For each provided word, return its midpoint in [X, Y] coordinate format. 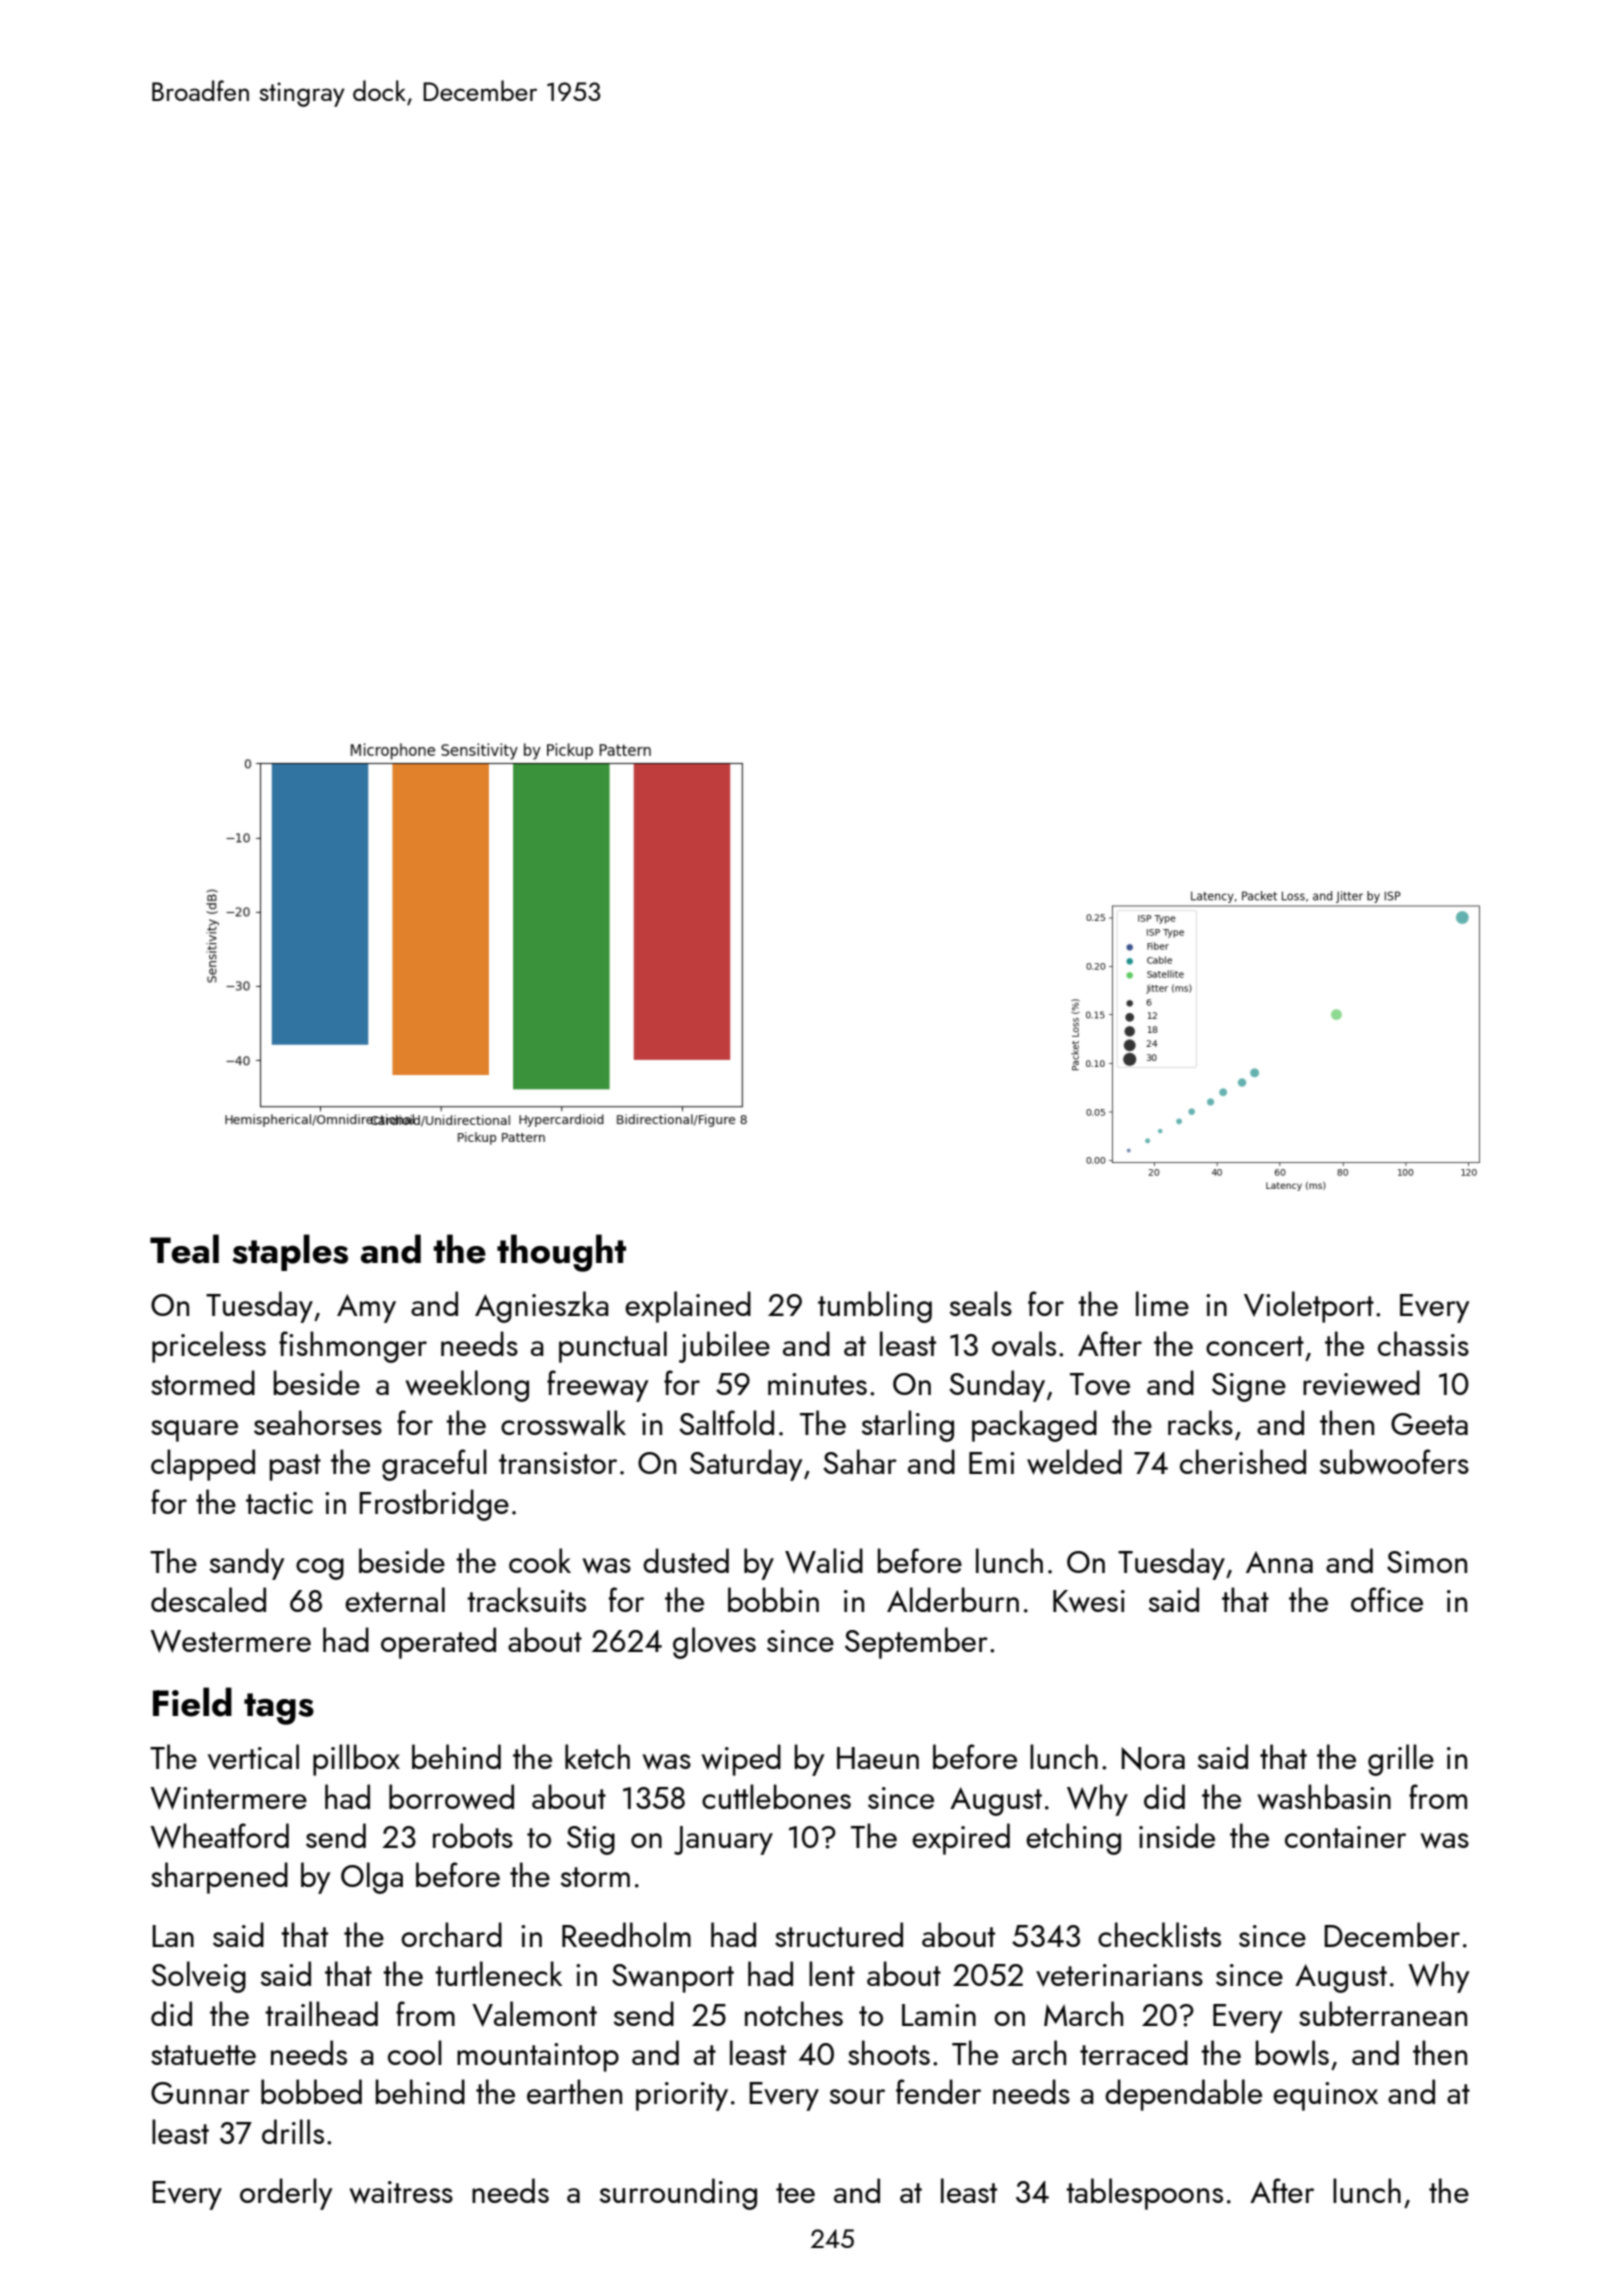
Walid [824, 1560]
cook [540, 1560]
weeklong [467, 1386]
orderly [286, 2194]
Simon [1427, 1562]
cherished [1243, 1461]
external [395, 1599]
